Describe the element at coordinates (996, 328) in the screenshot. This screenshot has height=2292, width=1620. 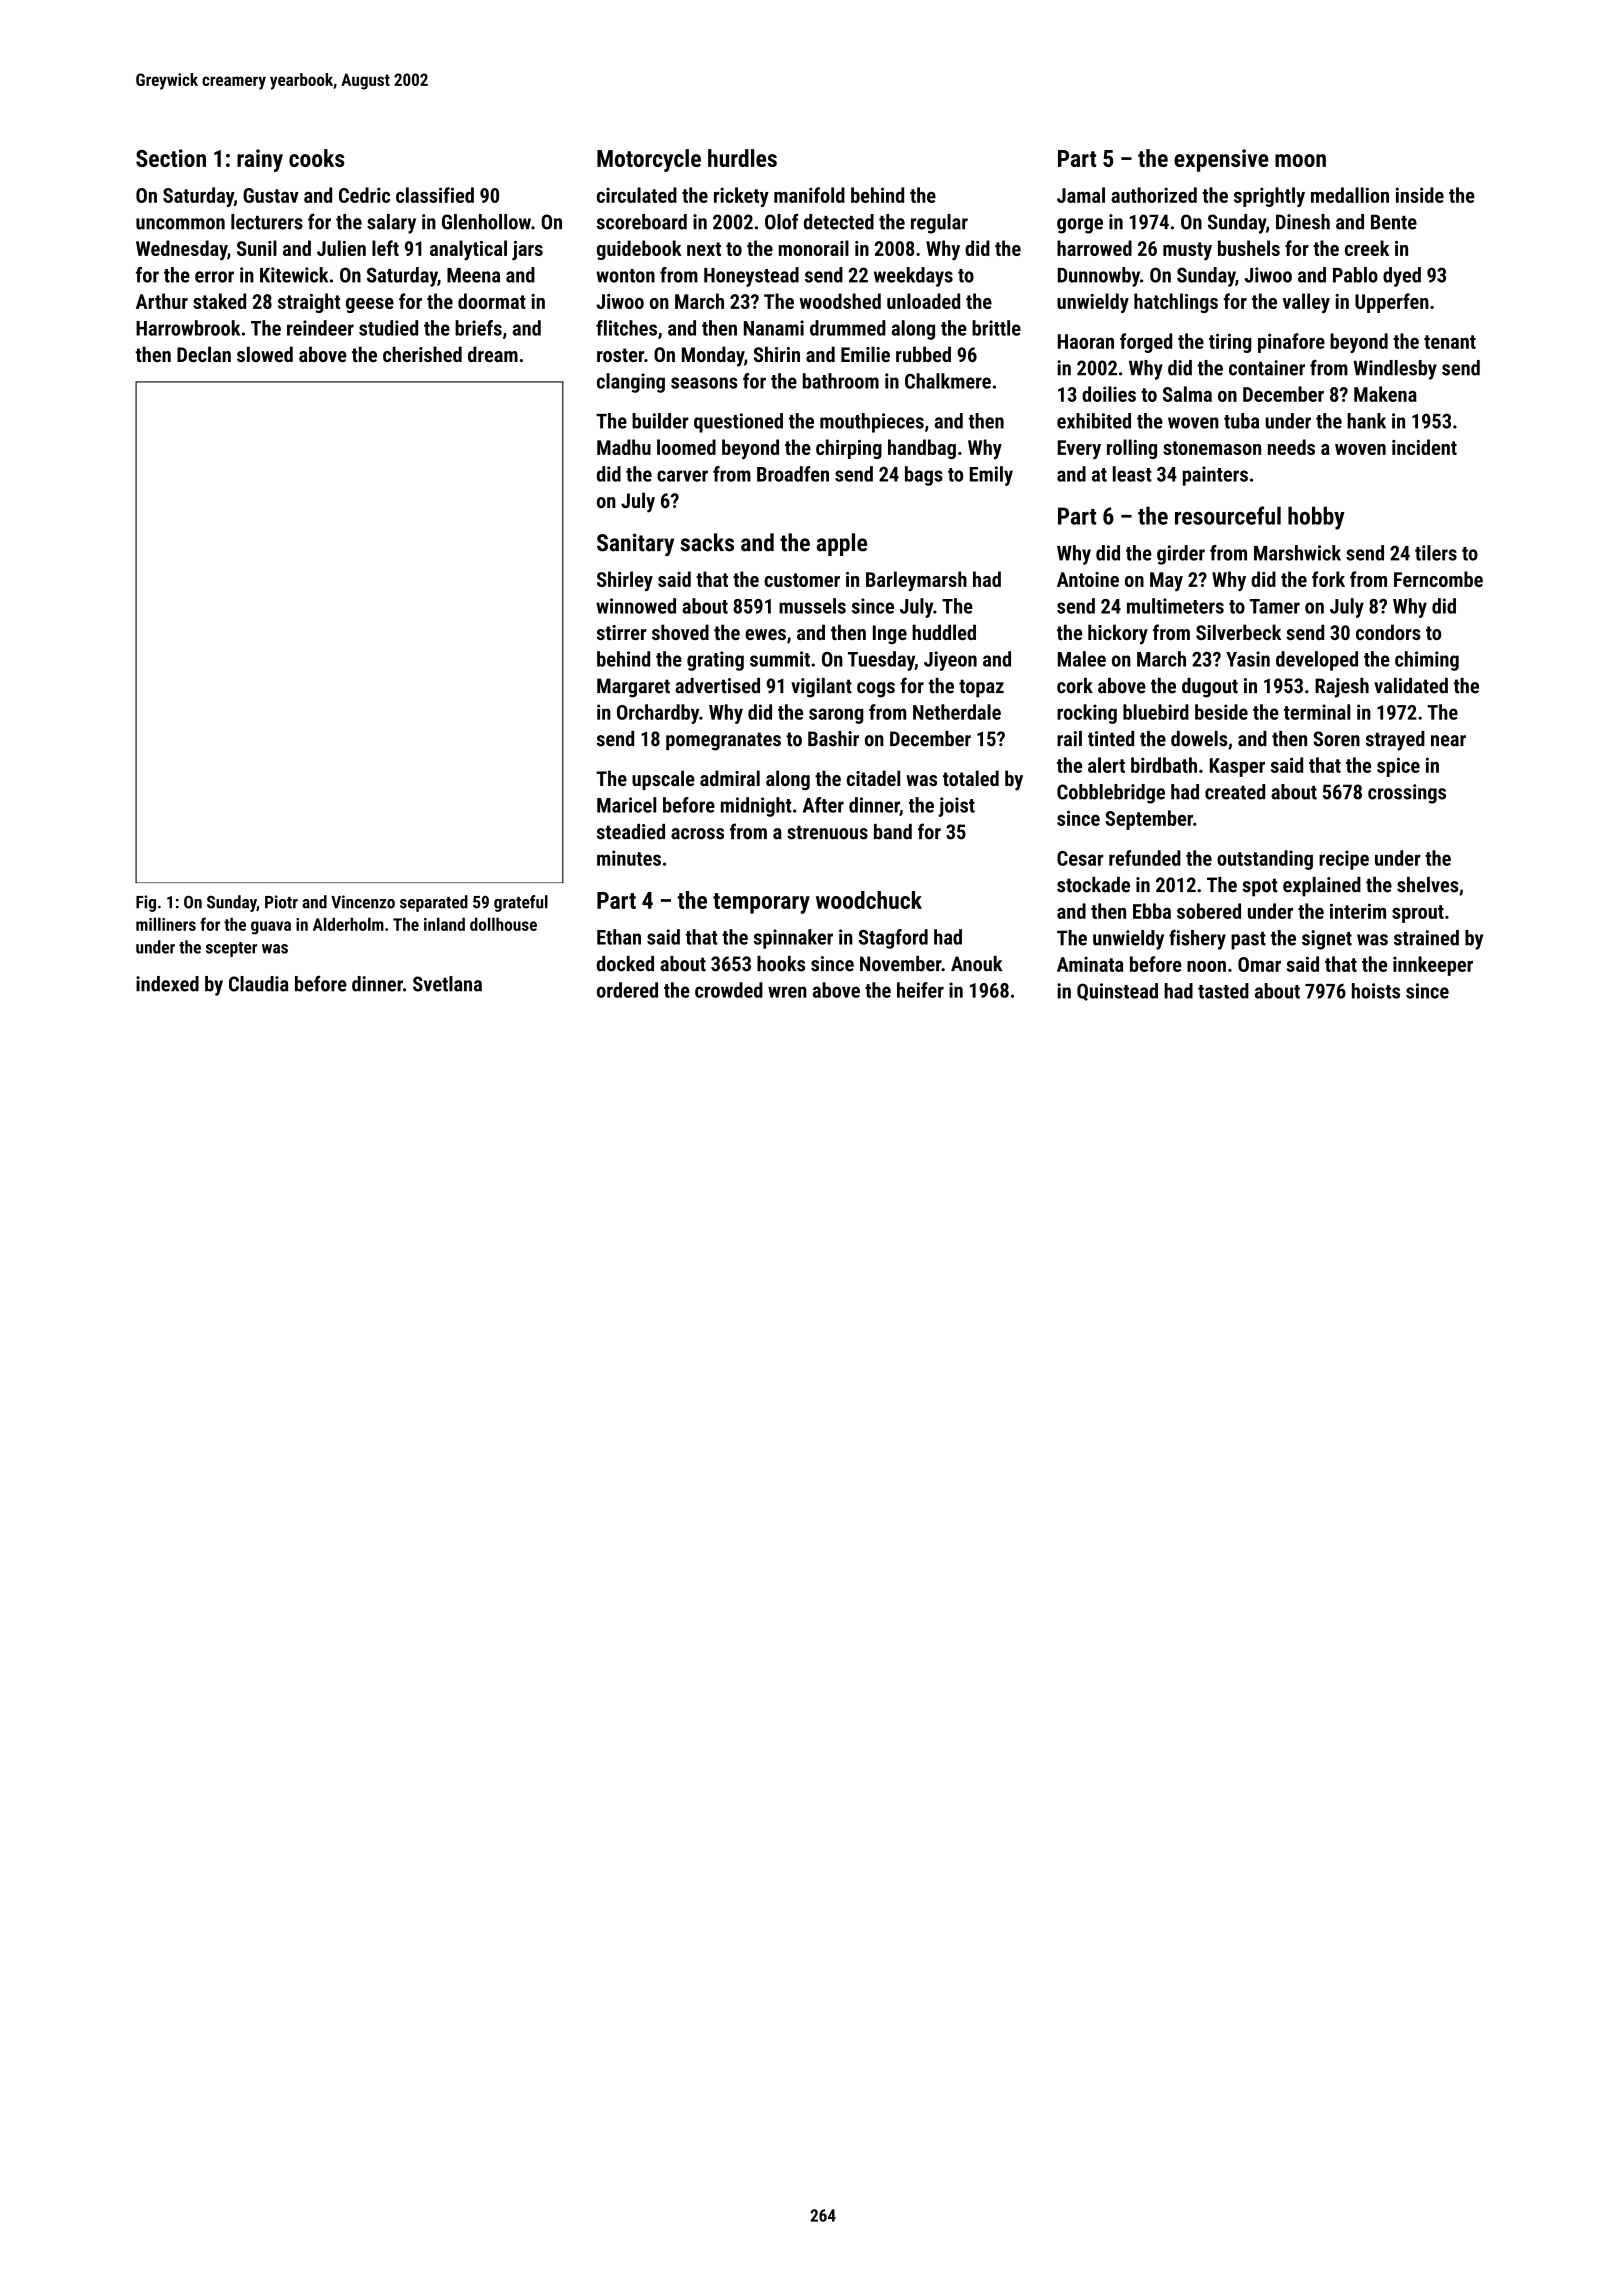
I see `brittle` at that location.
